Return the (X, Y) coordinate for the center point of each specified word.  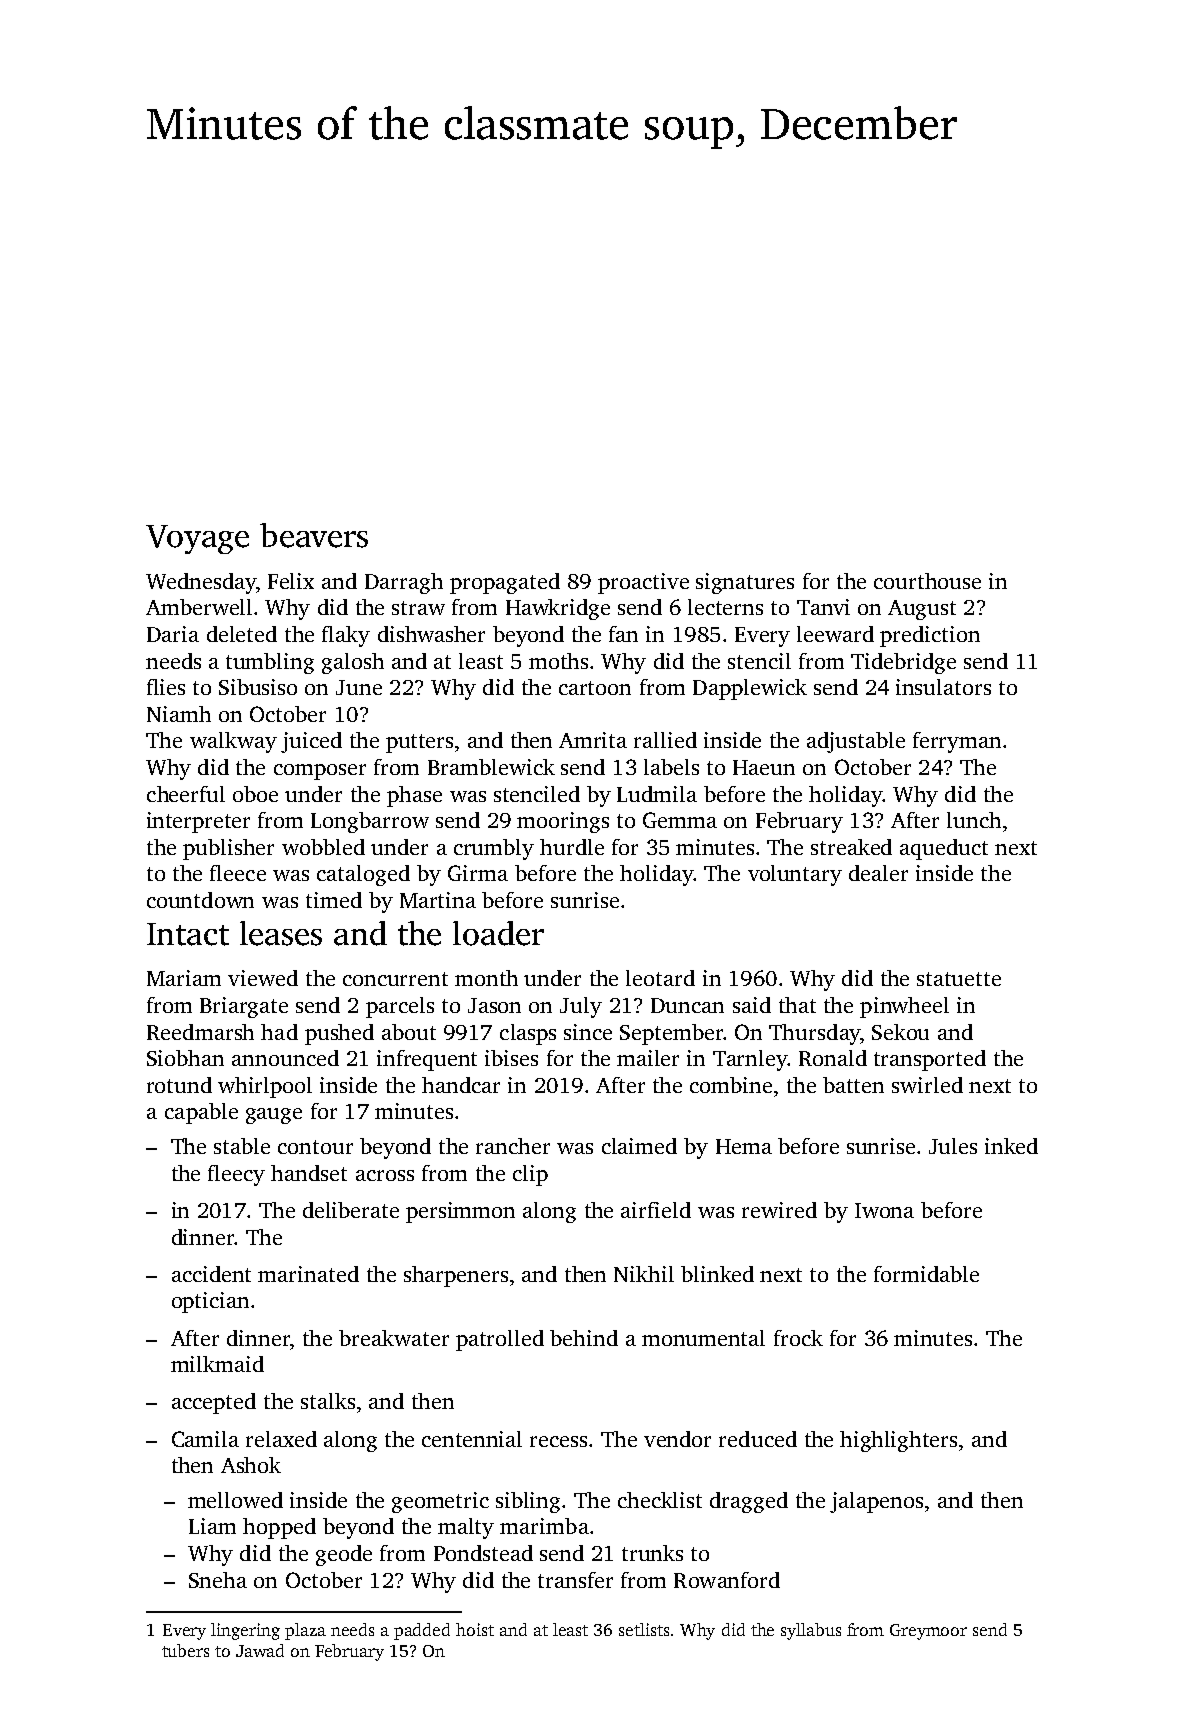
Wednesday (201, 583)
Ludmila (657, 794)
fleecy (236, 1175)
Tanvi (823, 607)
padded (422, 1631)
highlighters (898, 1441)
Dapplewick (750, 689)
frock (798, 1338)
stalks (328, 1401)
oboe (255, 794)
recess (558, 1441)
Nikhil (644, 1274)
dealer (878, 873)
